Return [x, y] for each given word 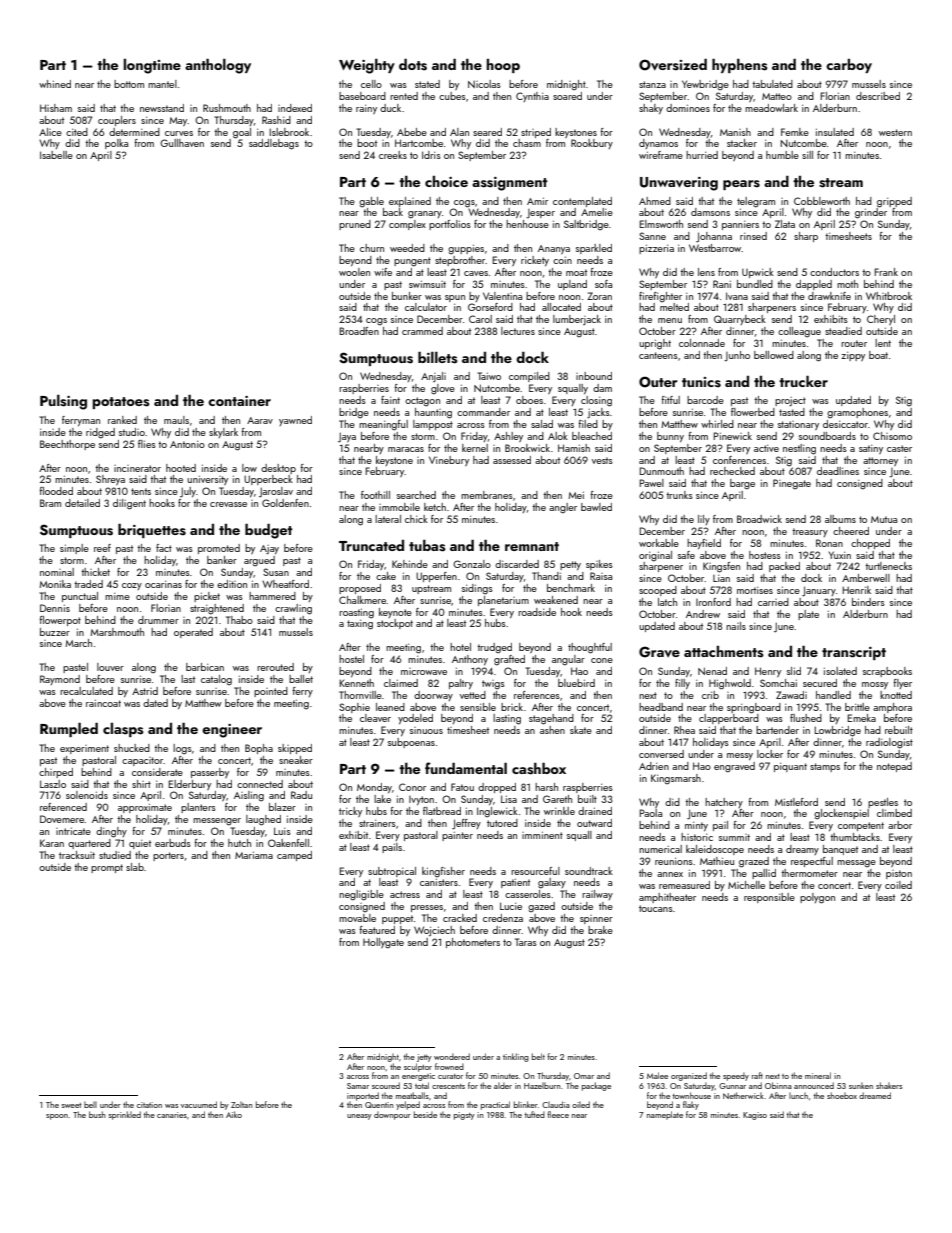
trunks [679, 495]
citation [149, 1105]
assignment [510, 184]
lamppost [433, 425]
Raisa [601, 576]
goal [242, 133]
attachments [724, 652]
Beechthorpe [67, 445]
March [78, 643]
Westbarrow [715, 248]
